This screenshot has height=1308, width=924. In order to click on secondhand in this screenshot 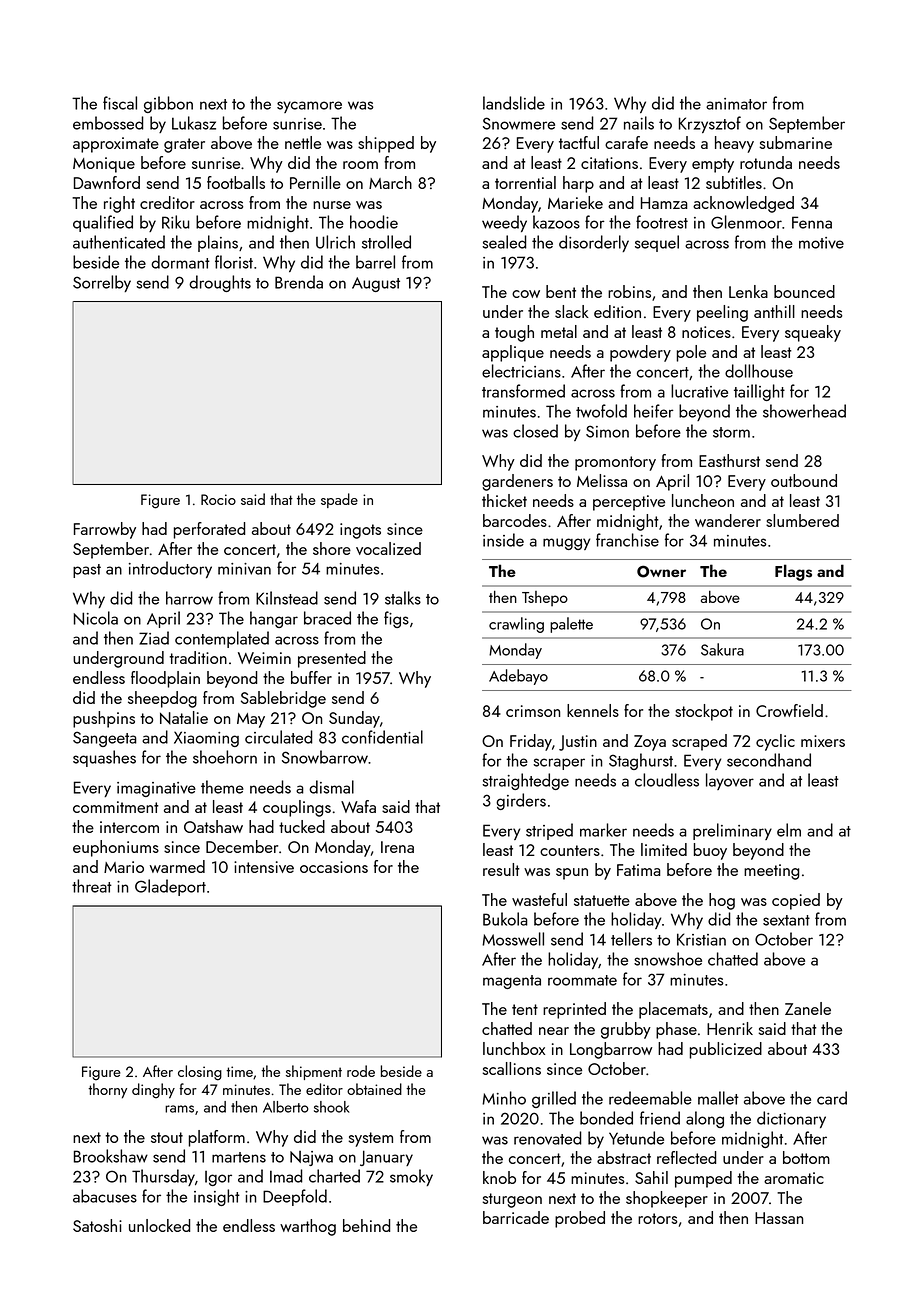, I will do `click(769, 760)`.
